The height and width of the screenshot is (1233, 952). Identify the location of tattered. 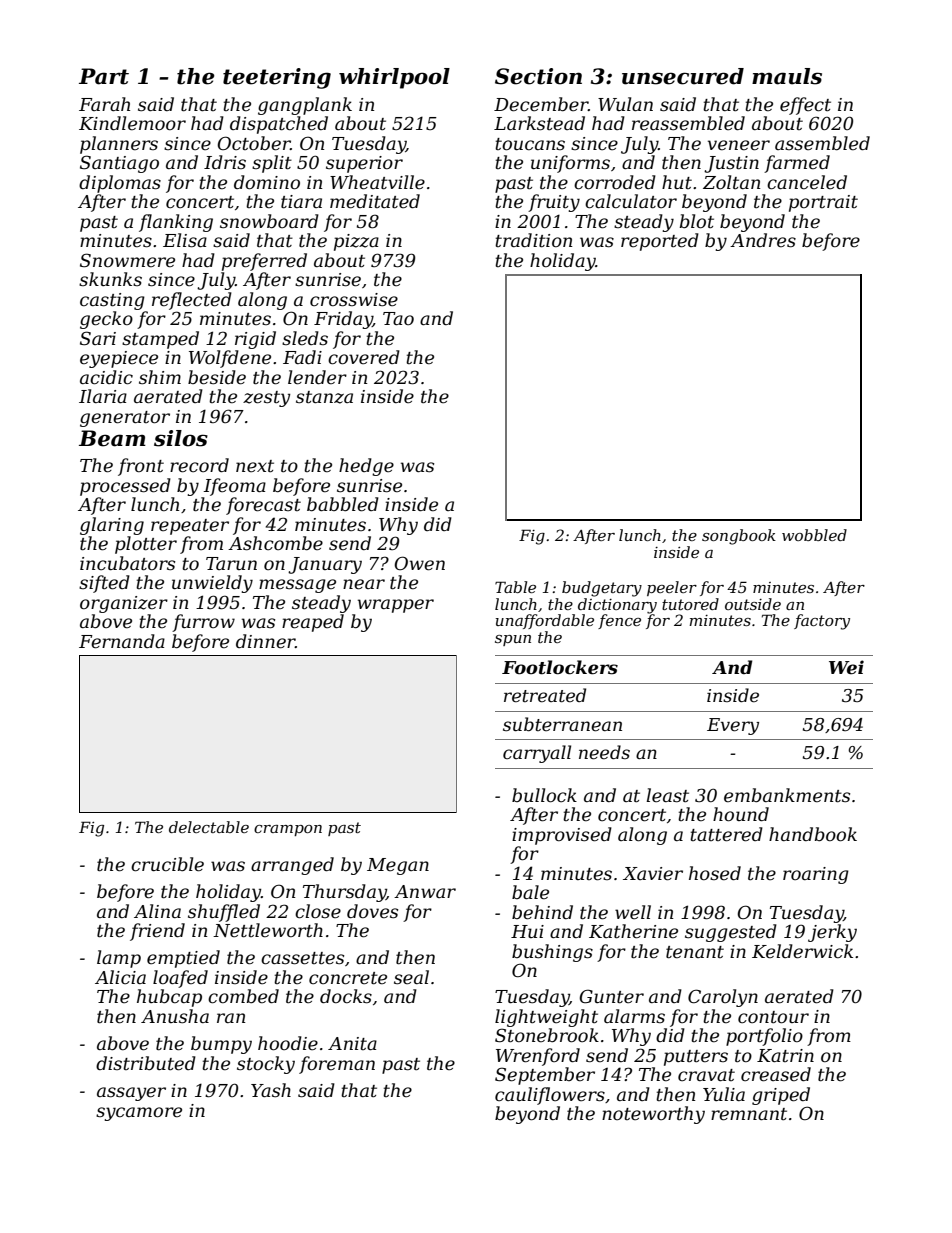
(726, 834).
